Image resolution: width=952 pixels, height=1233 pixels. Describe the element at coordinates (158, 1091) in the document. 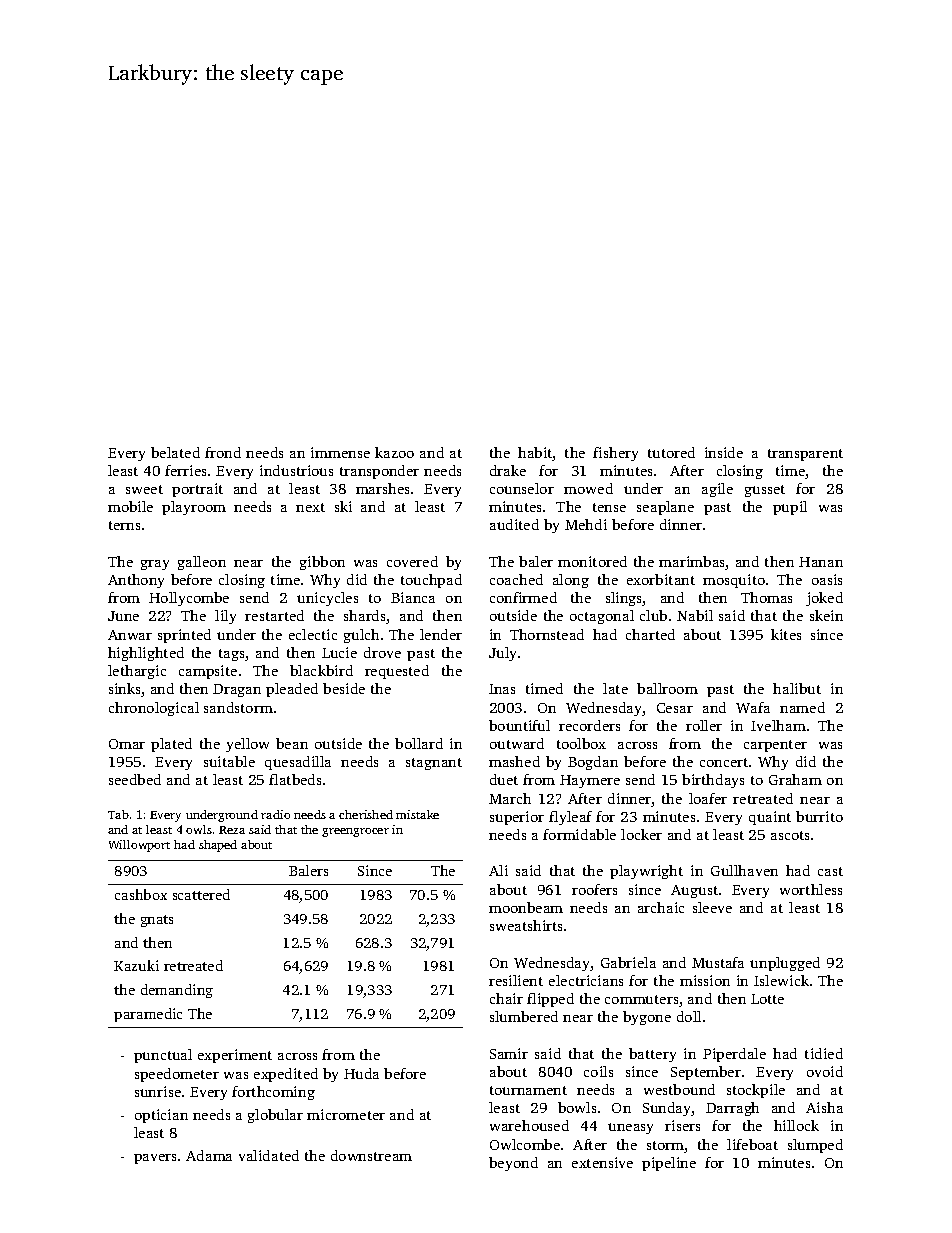

I see `sunrise` at that location.
